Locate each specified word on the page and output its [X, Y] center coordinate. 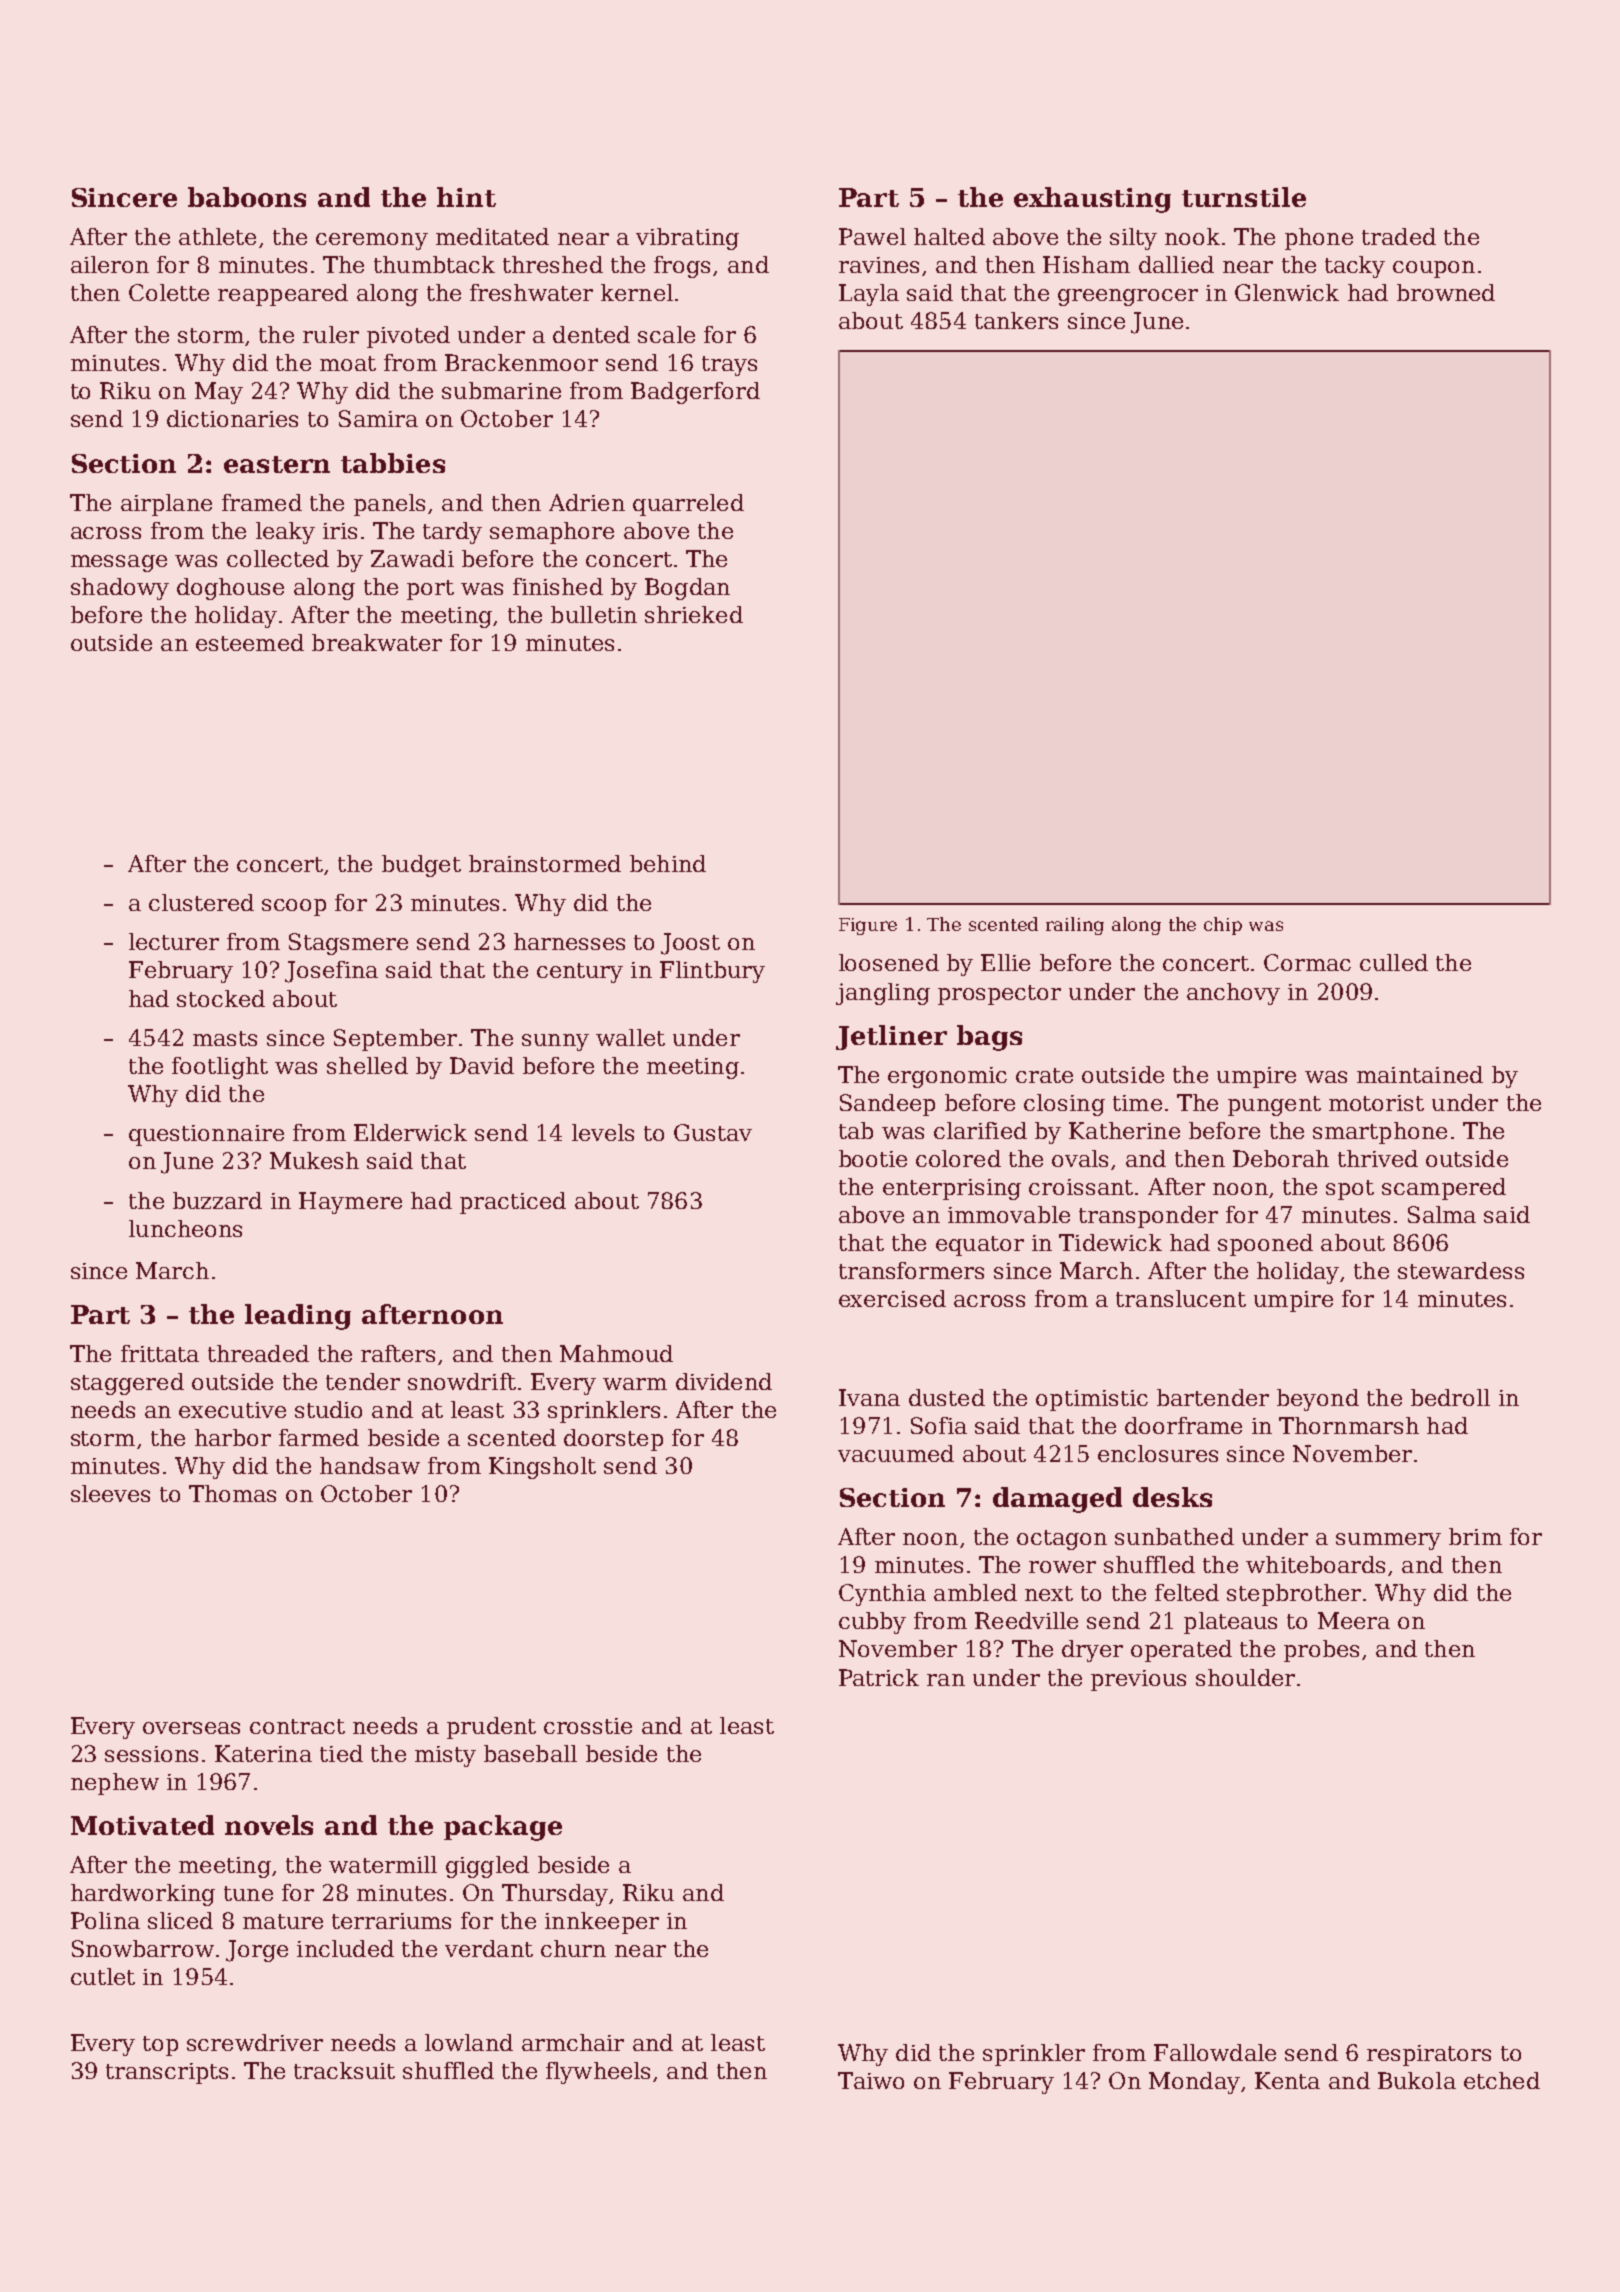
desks [1172, 1497]
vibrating [687, 239]
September [395, 1040]
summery [1388, 1541]
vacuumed [896, 1453]
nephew [115, 1784]
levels [603, 1132]
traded [1399, 236]
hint [466, 197]
